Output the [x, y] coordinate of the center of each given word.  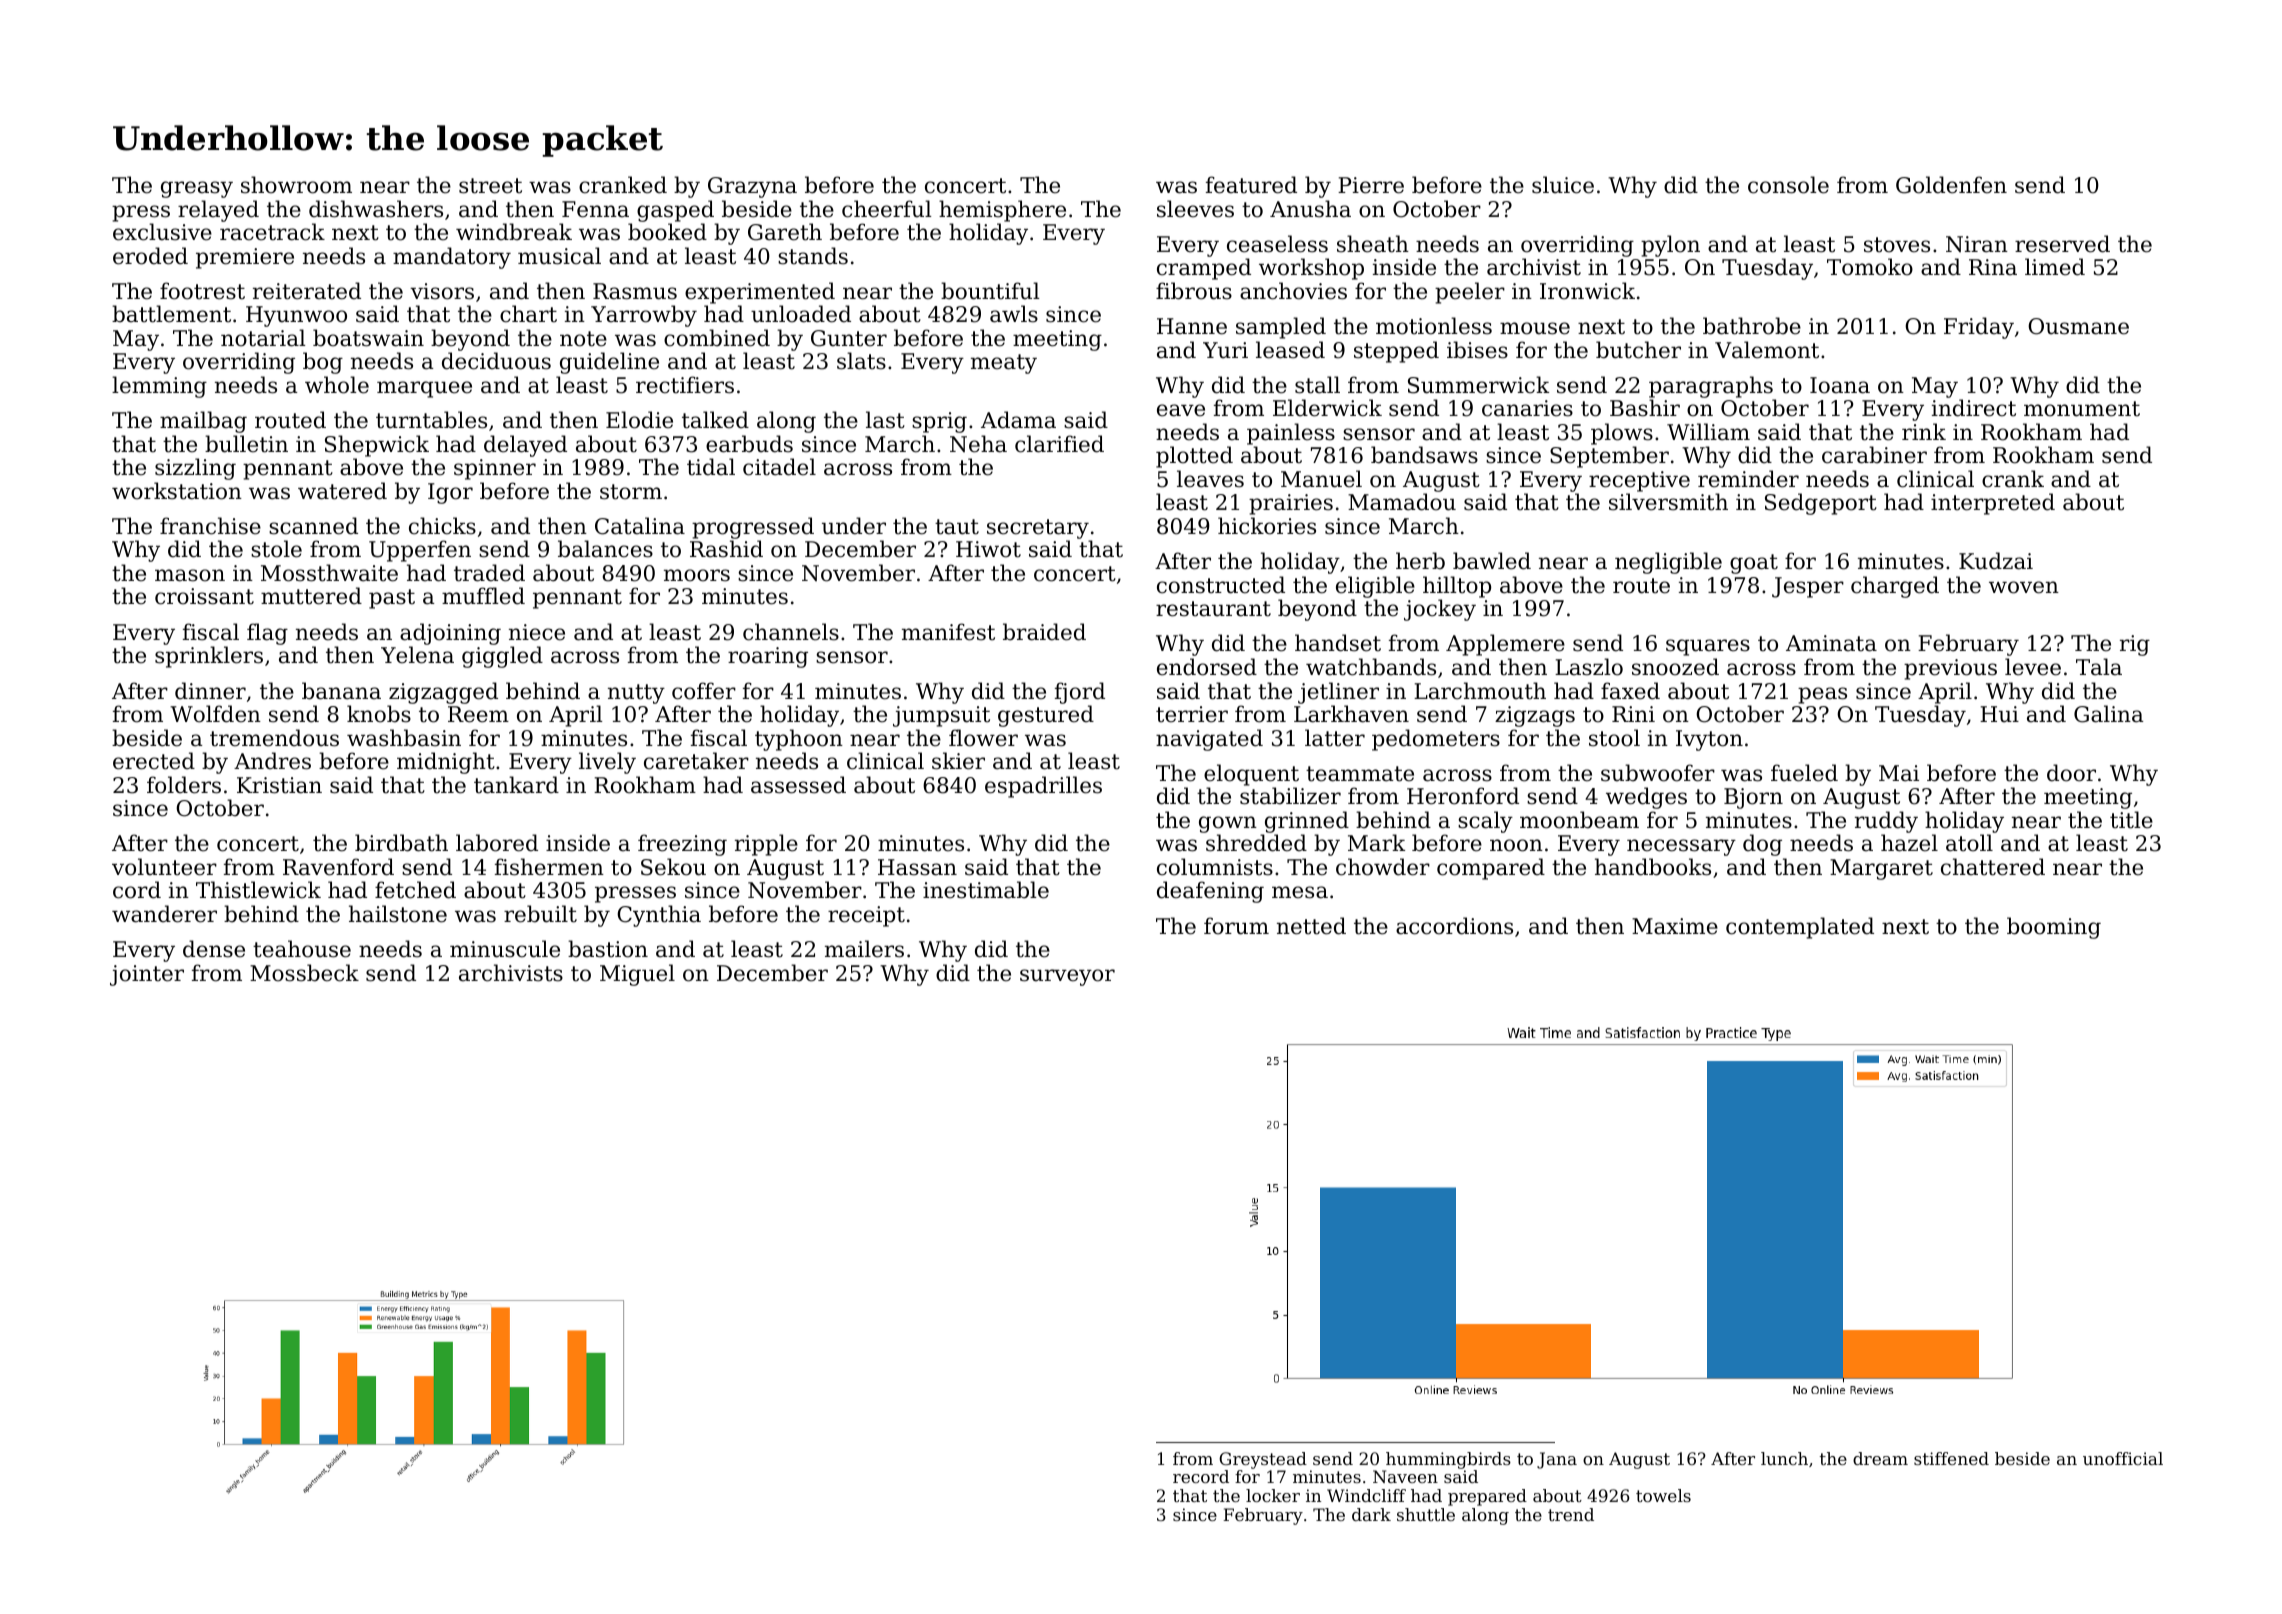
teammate [1360, 774]
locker [1273, 1495]
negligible [1668, 563]
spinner [495, 469]
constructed [1221, 585]
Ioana [1840, 385]
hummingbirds [1448, 1460]
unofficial [2123, 1458]
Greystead [1263, 1460]
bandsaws [1424, 455]
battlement [171, 314]
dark [1371, 1514]
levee [2033, 667]
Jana [1557, 1460]
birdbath [401, 843]
